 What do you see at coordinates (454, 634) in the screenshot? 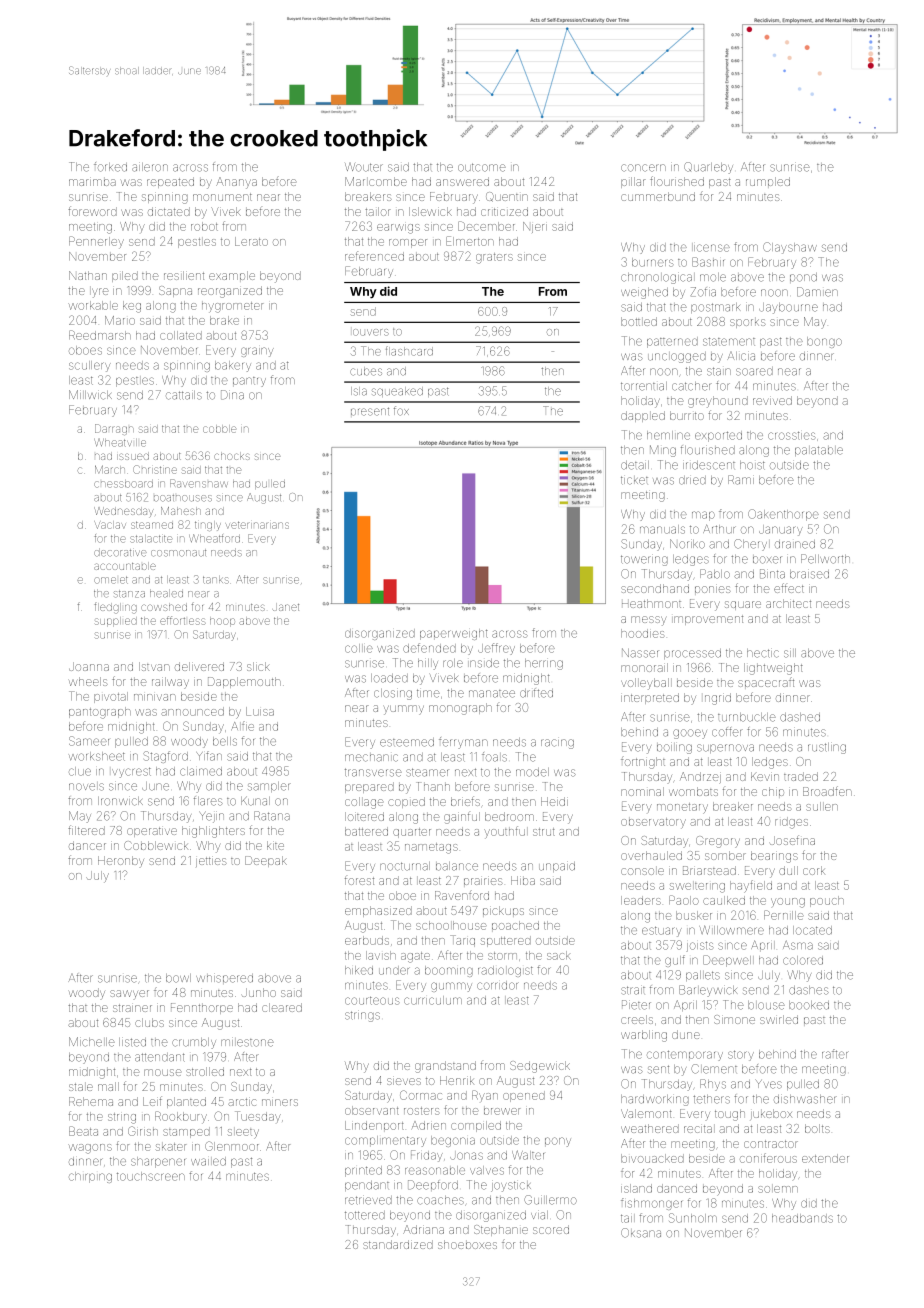
I see `paperweight` at bounding box center [454, 634].
